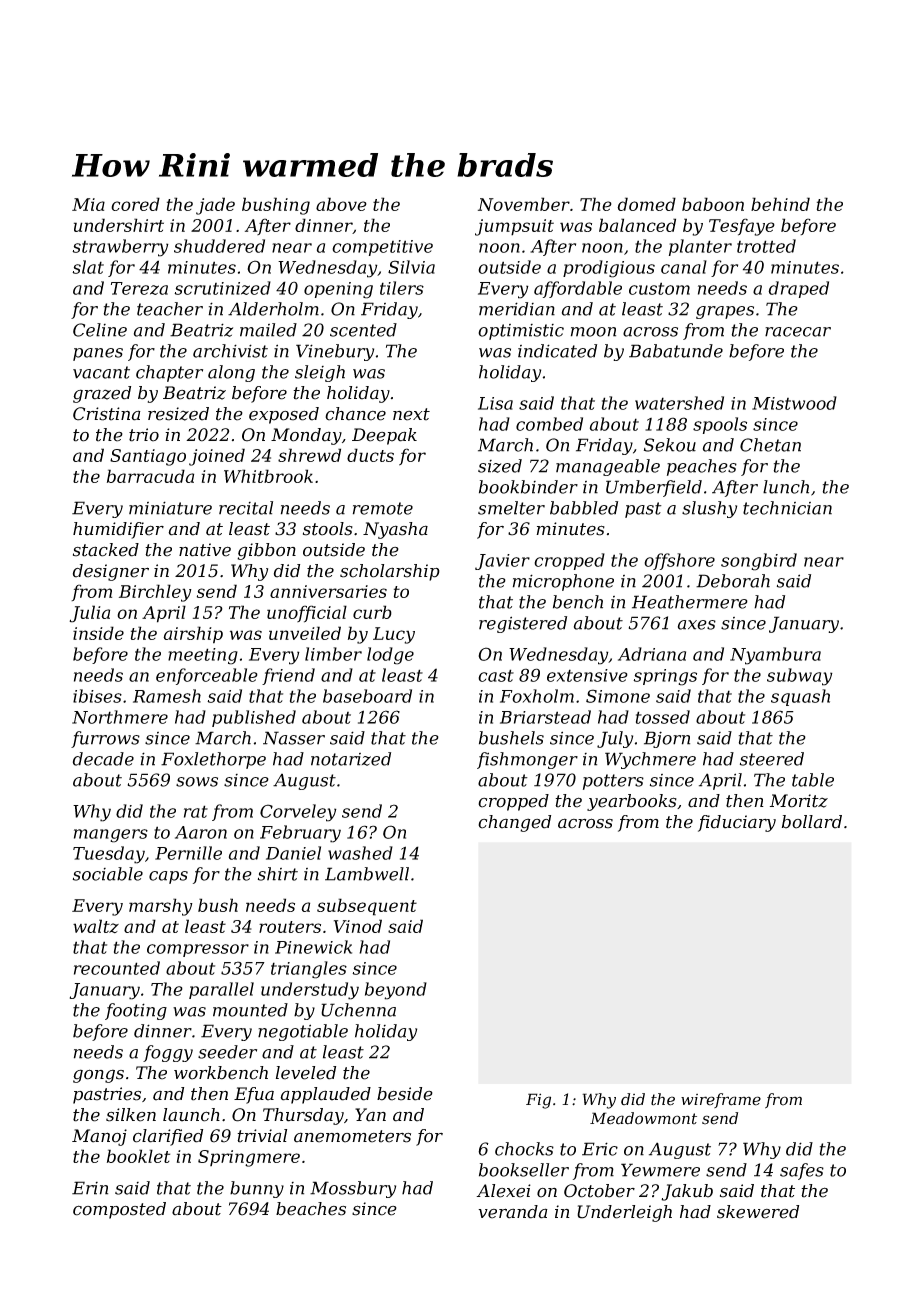 Image resolution: width=924 pixels, height=1314 pixels. I want to click on Chetan, so click(770, 445).
